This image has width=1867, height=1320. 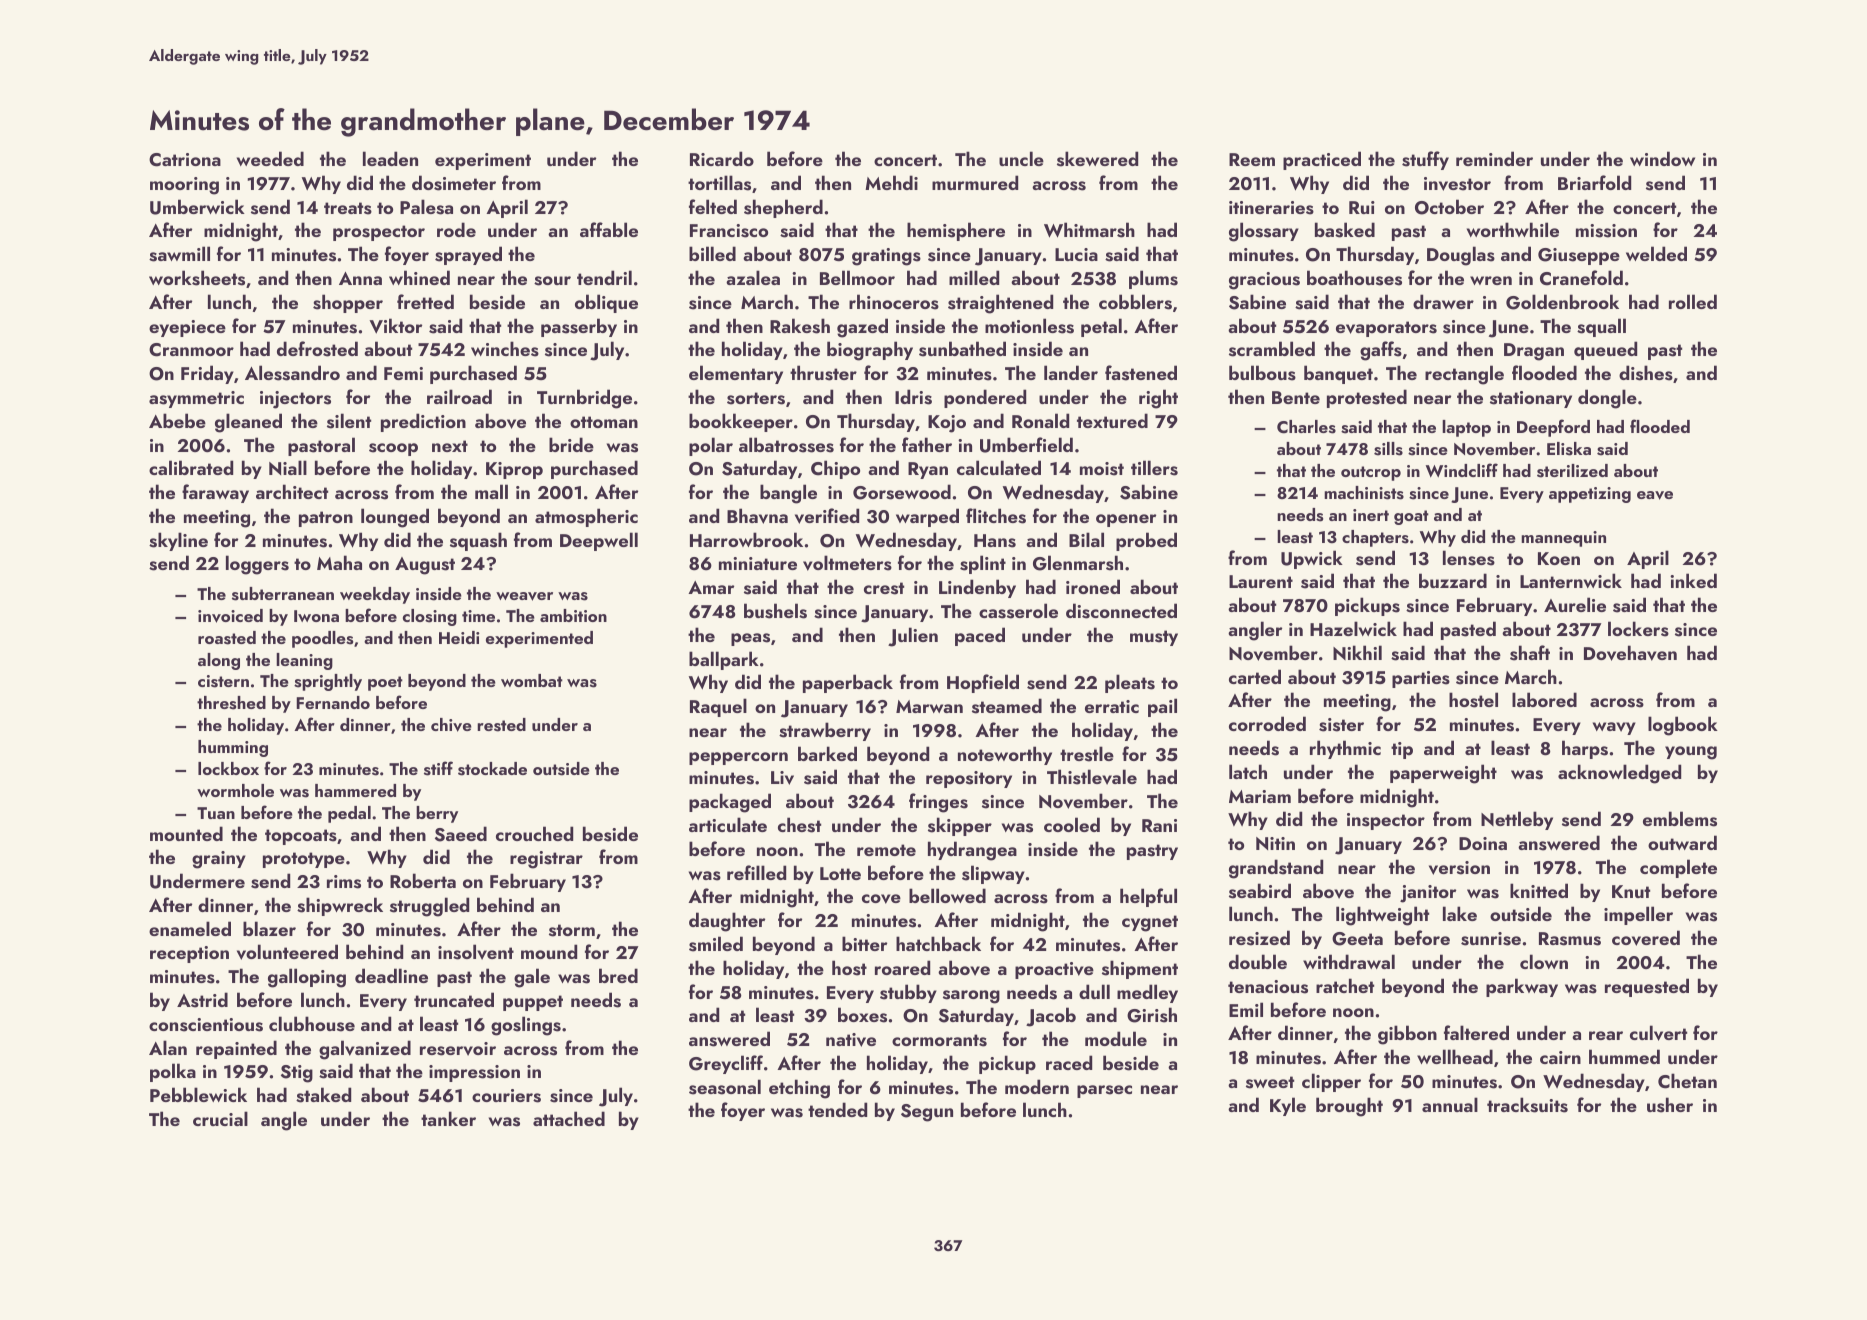 I want to click on rested, so click(x=501, y=725).
